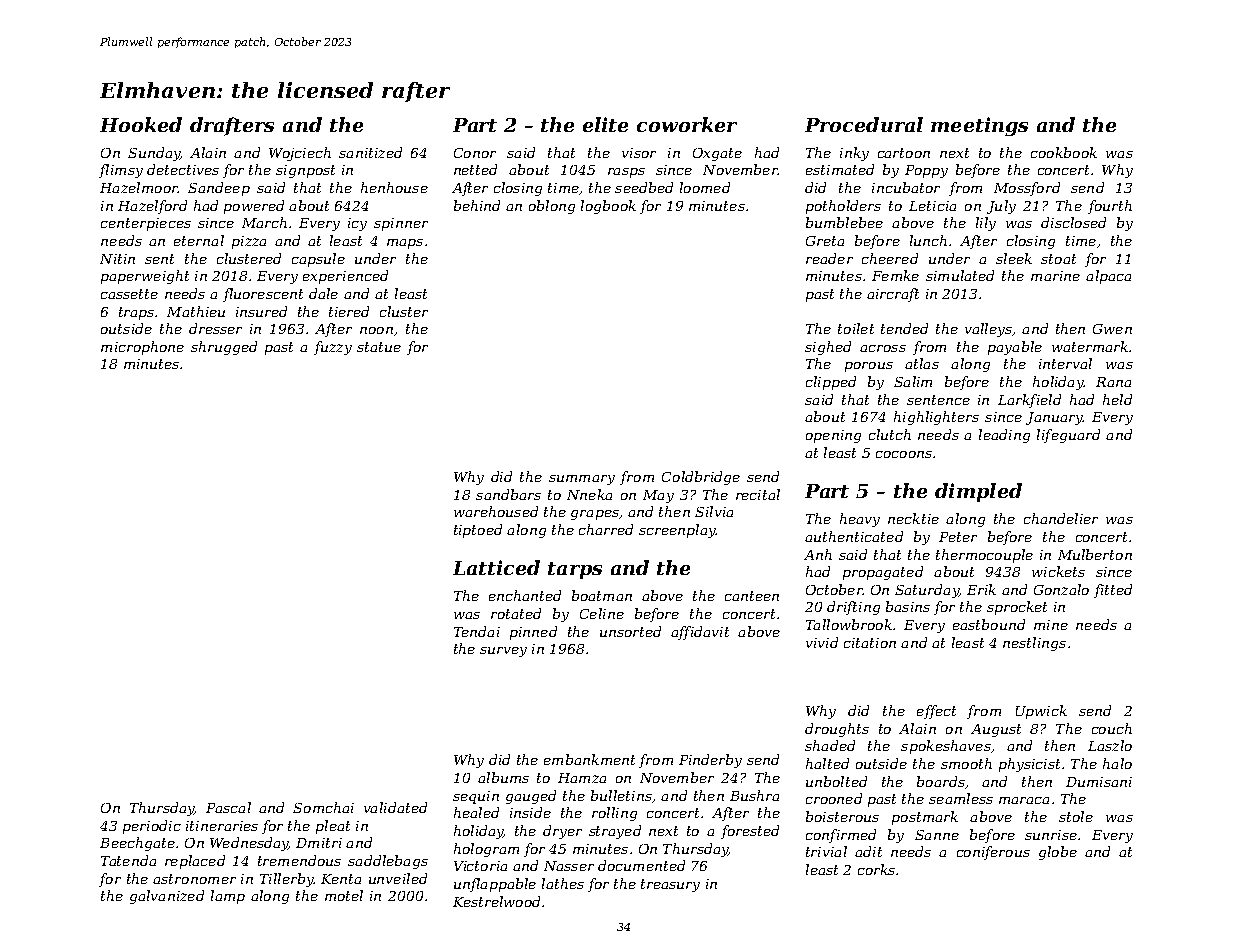 This screenshot has height=952, width=1233. I want to click on tiptoed, so click(478, 531).
